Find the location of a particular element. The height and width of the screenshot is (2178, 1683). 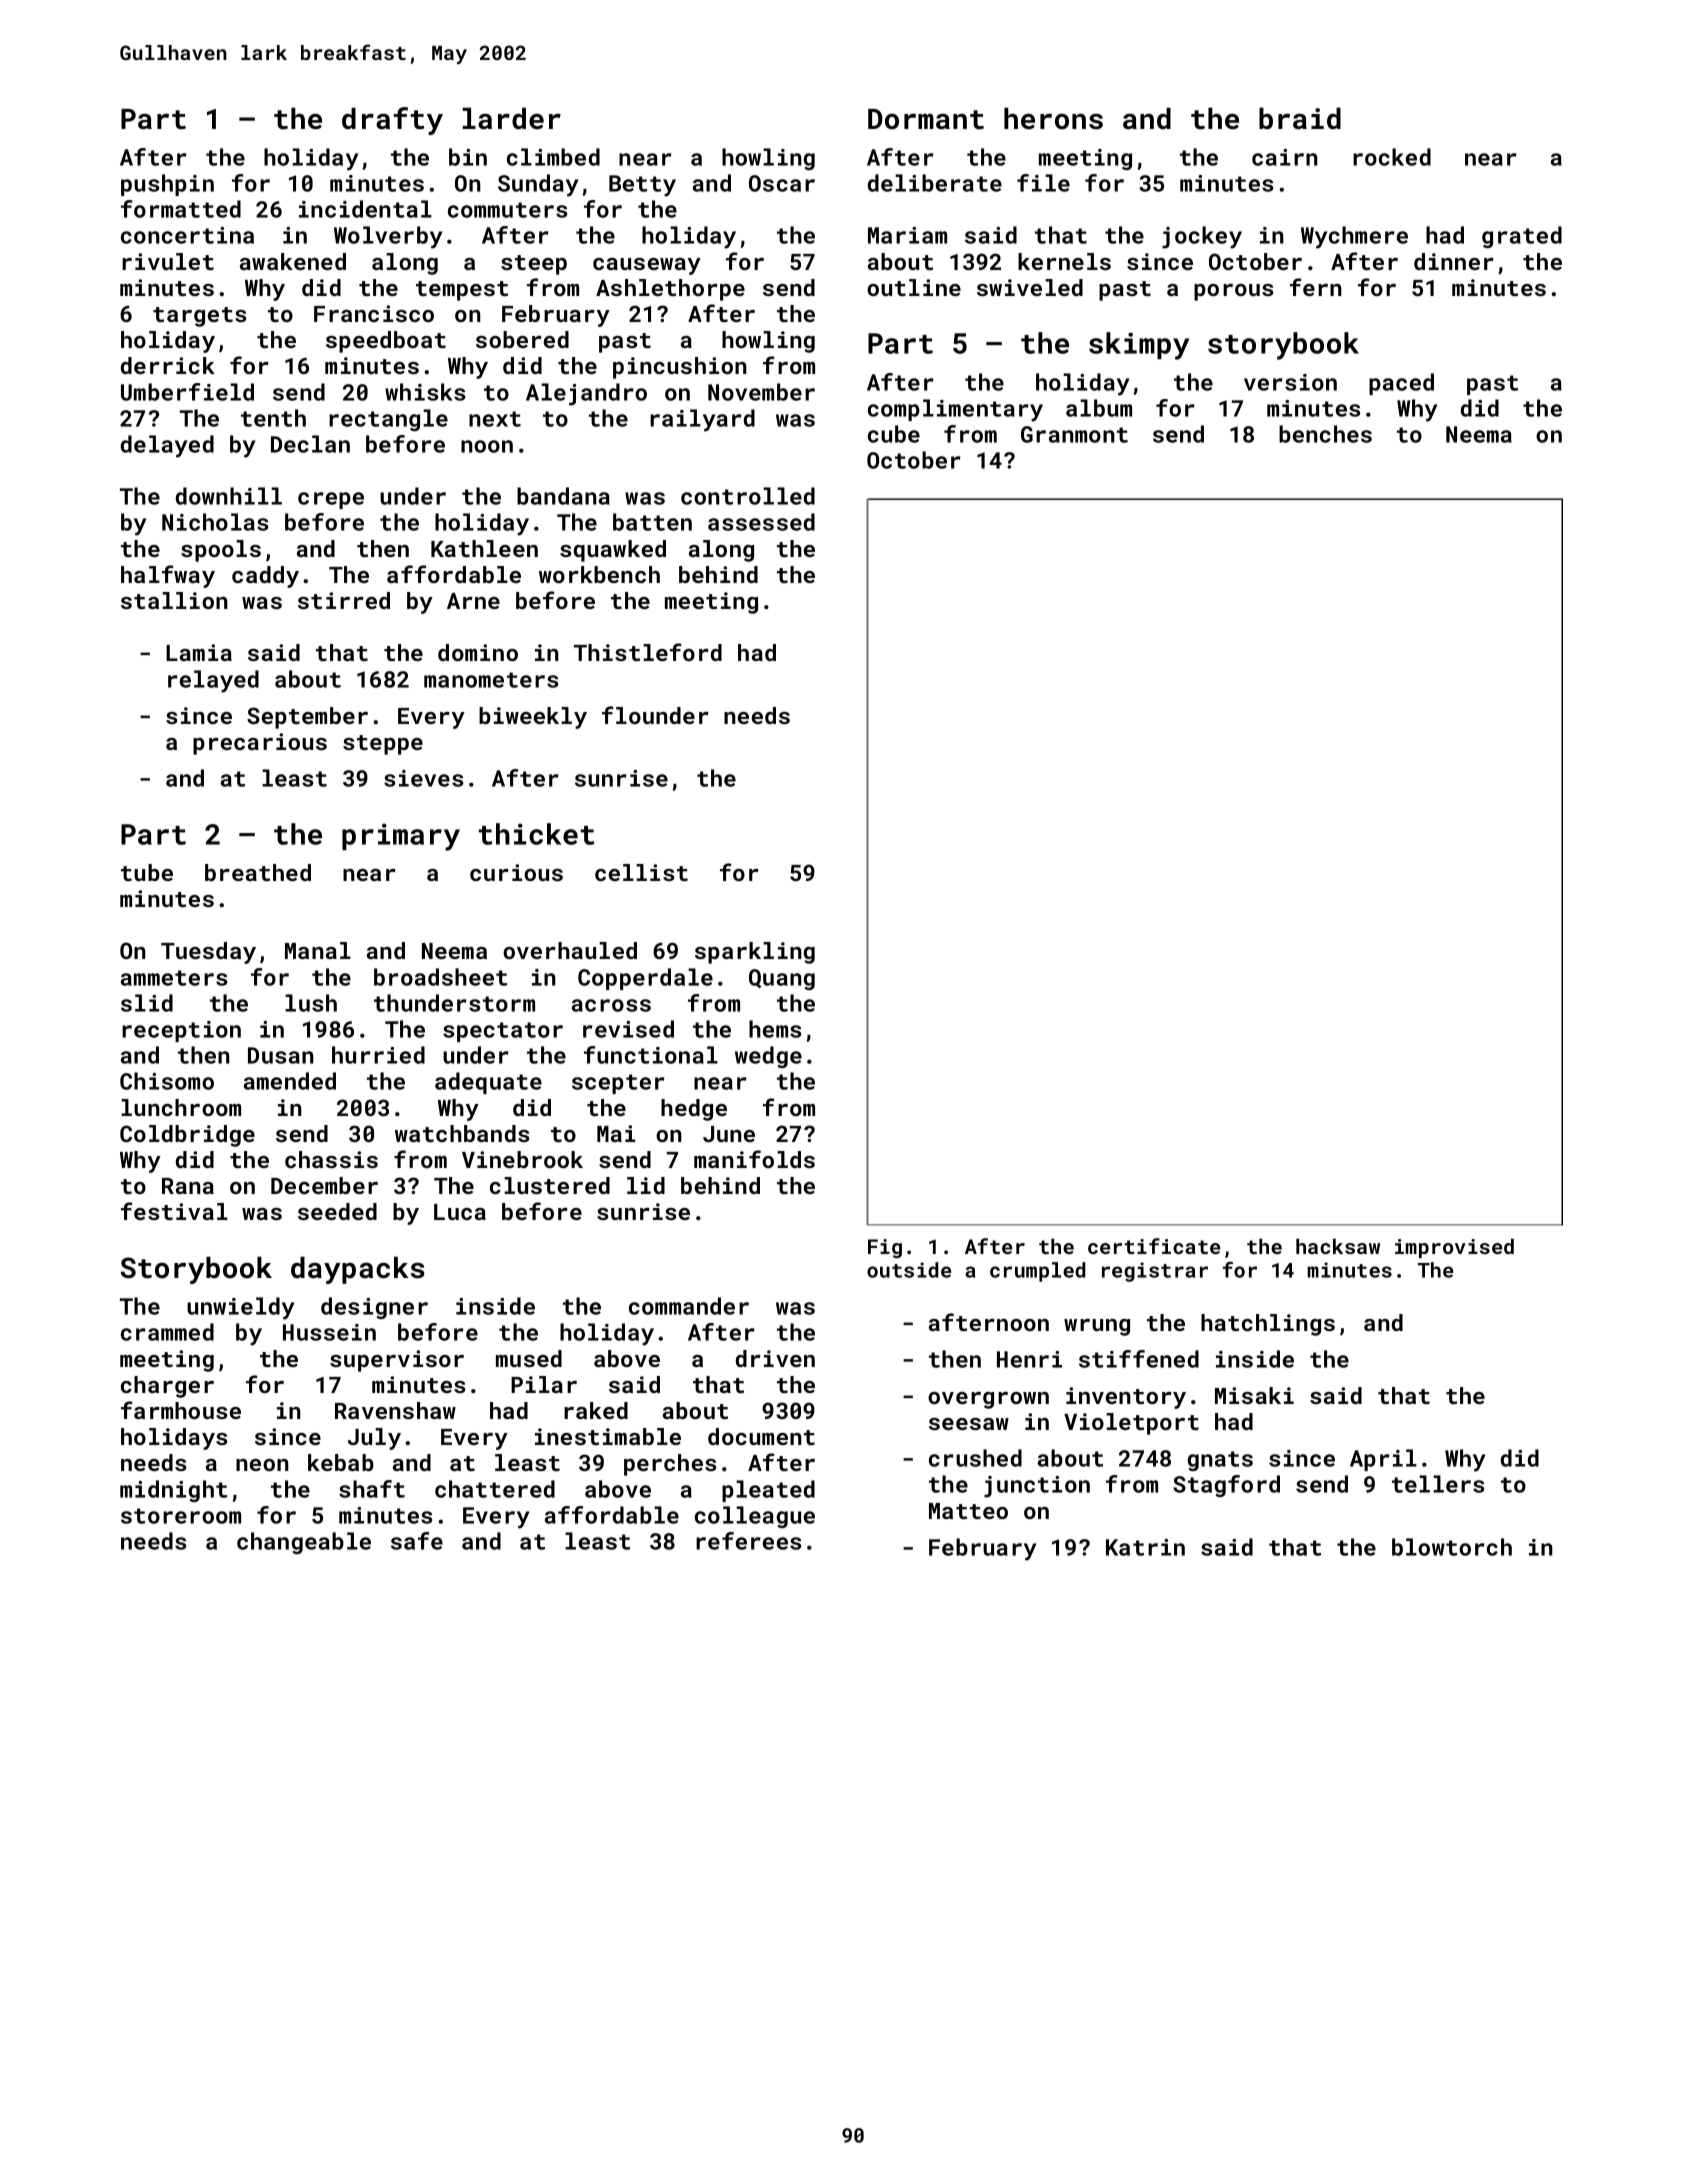

changeable is located at coordinates (304, 1543).
